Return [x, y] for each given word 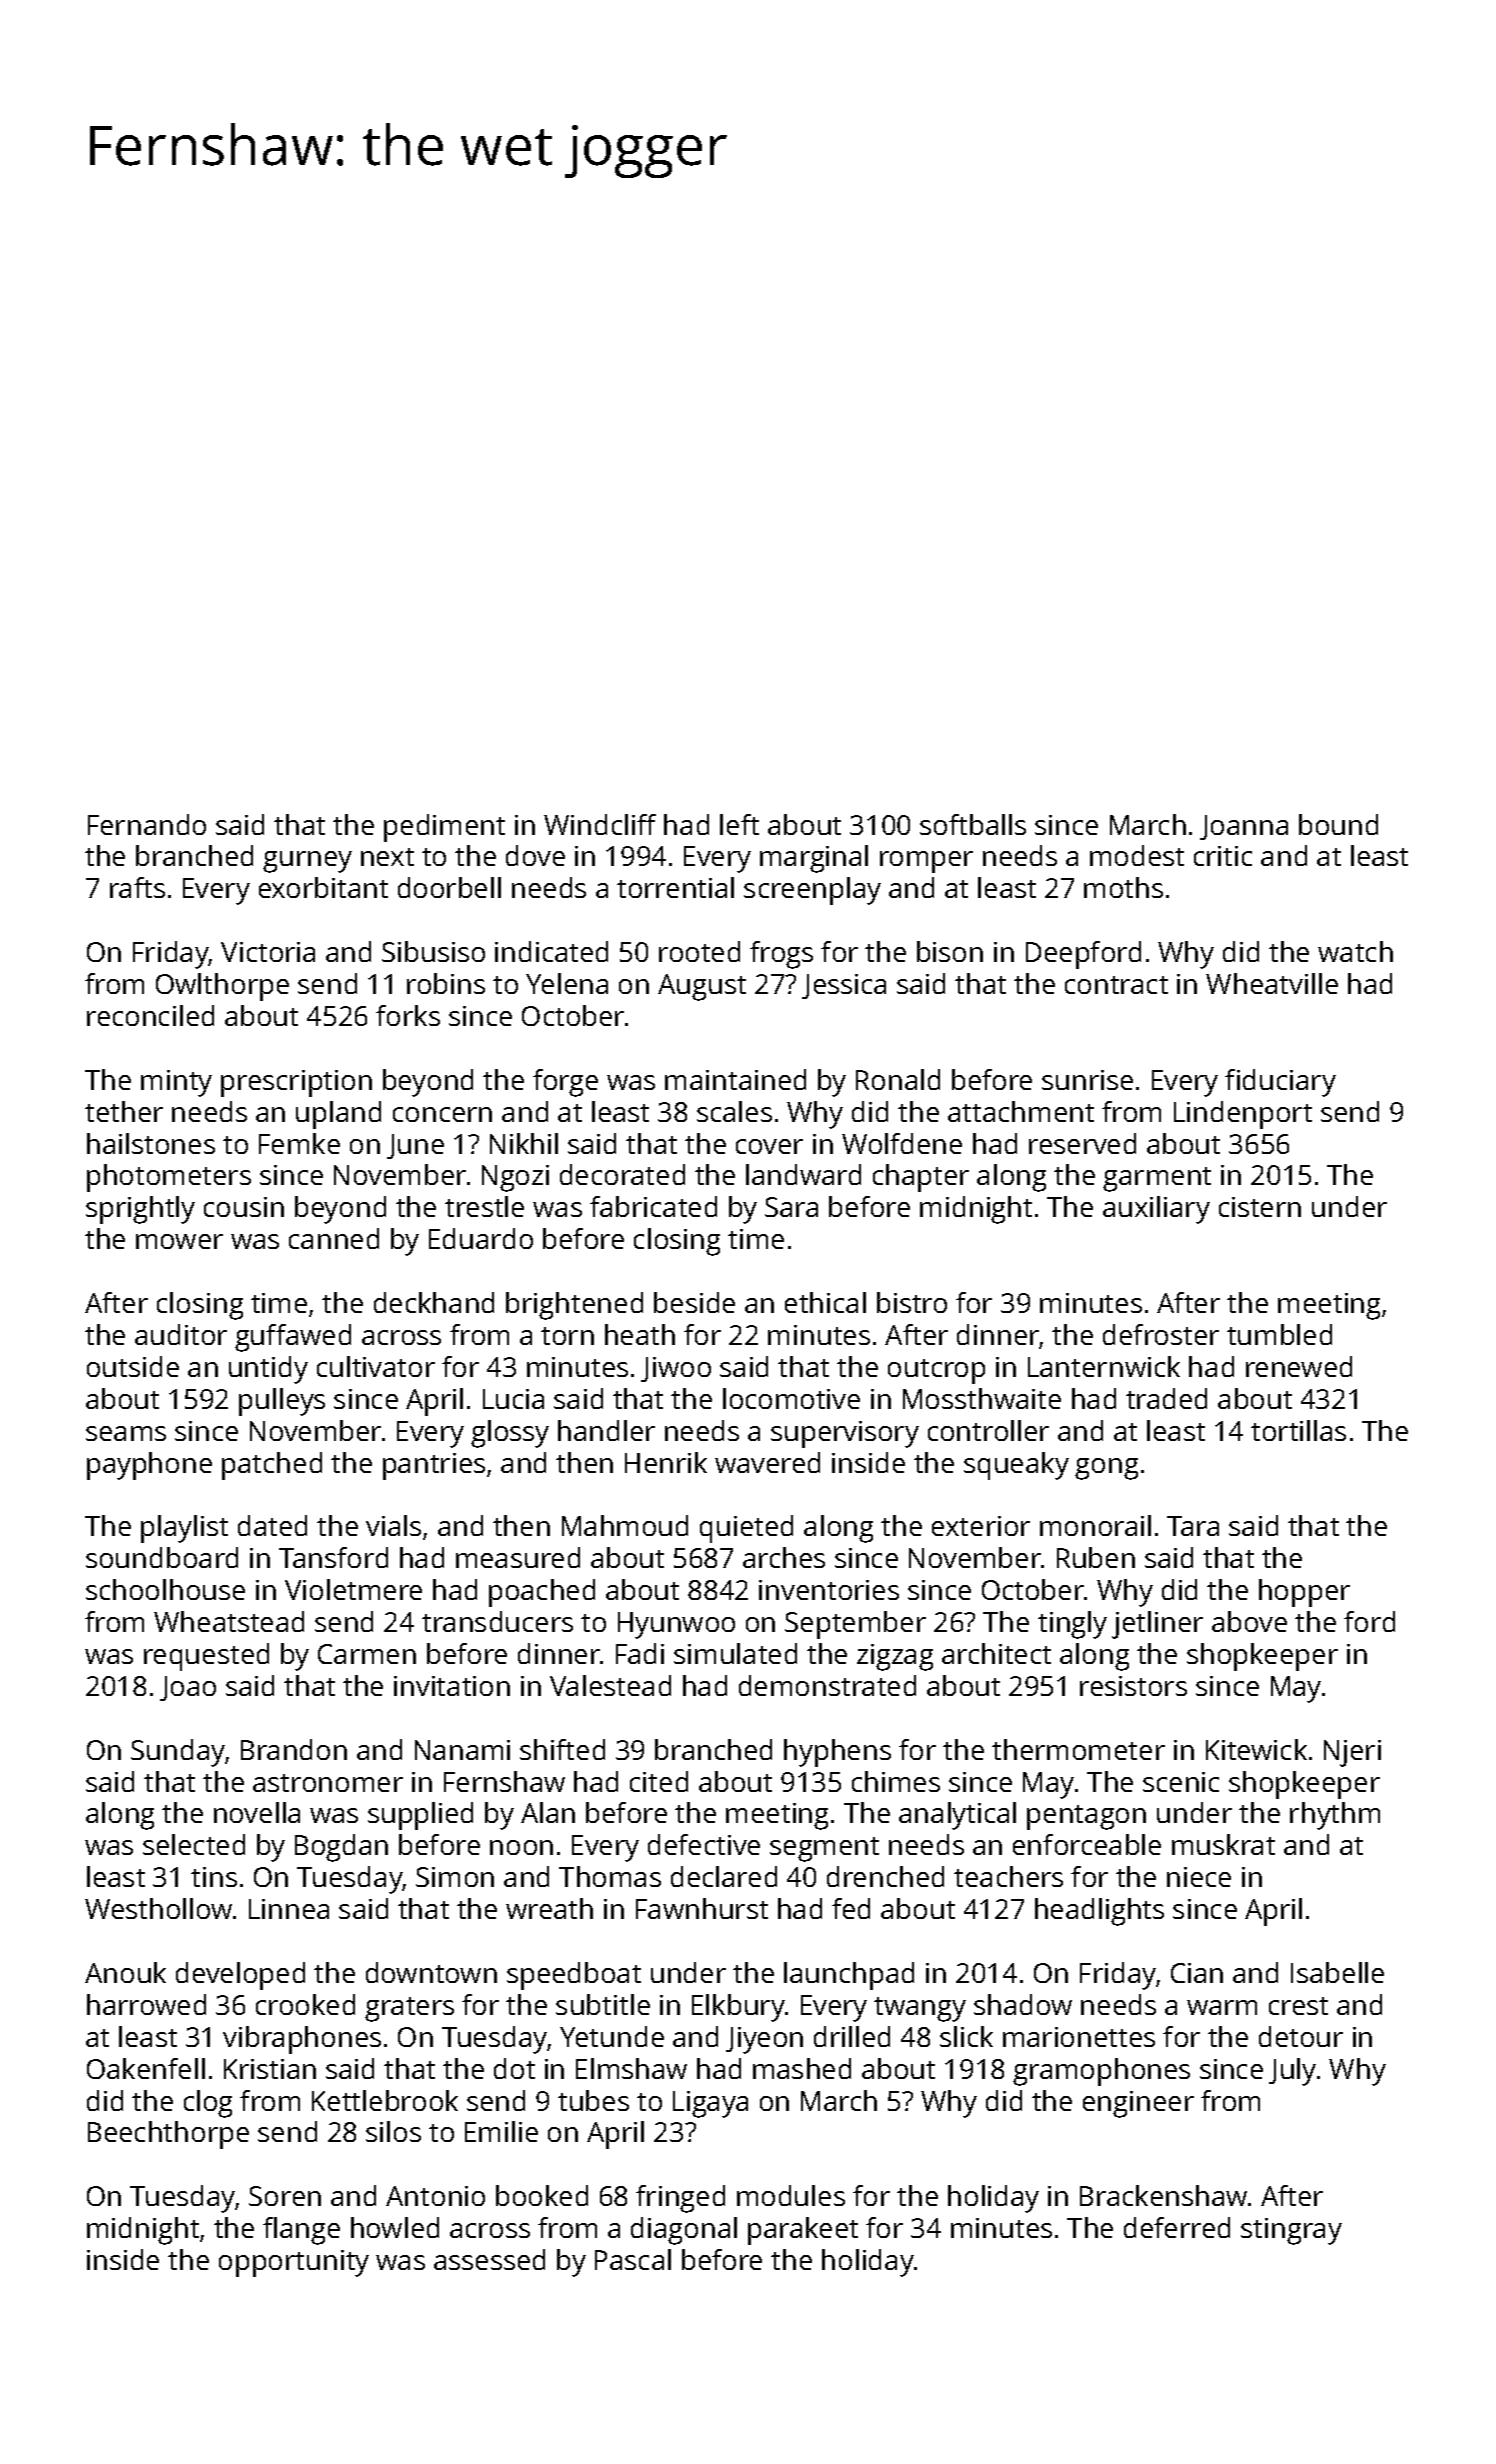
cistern [1260, 1207]
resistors [1133, 1686]
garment [1157, 1179]
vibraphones [302, 2040]
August [702, 987]
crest [1298, 2006]
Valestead [610, 1685]
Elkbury [738, 2008]
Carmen [367, 1654]
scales [734, 1111]
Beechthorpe [168, 2135]
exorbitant [323, 887]
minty [176, 1083]
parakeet [803, 2231]
